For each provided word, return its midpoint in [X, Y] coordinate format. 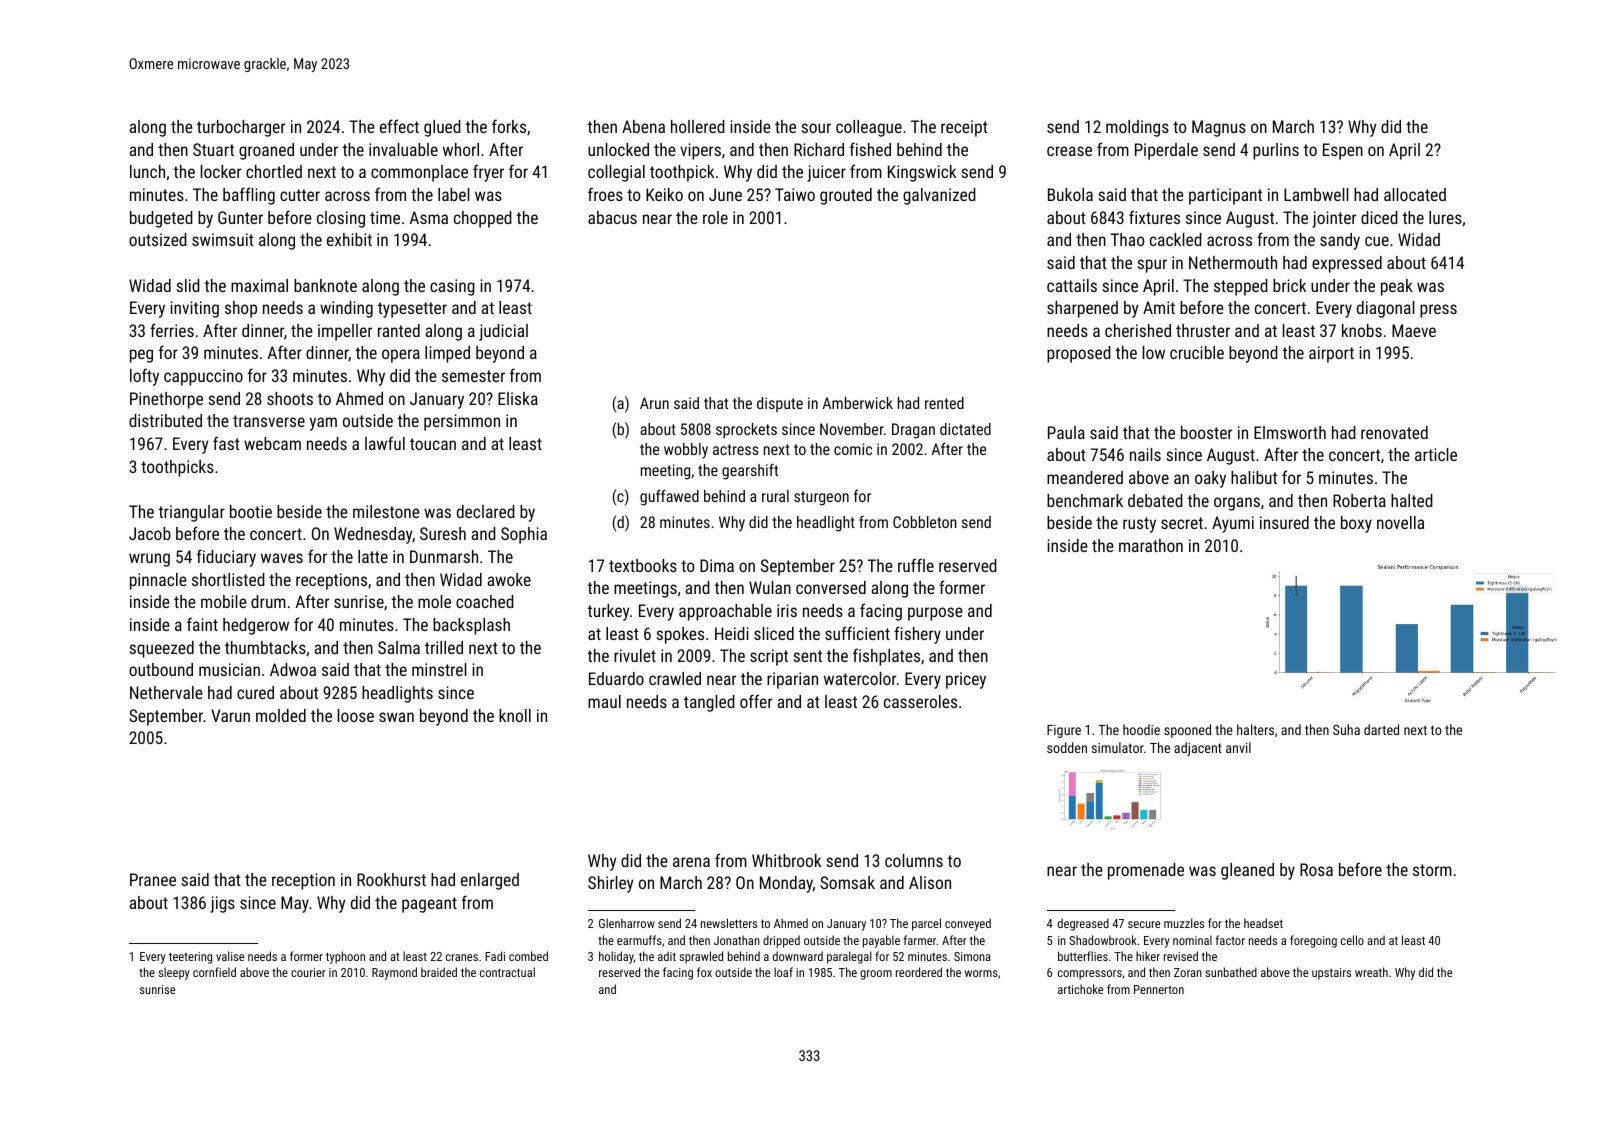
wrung [149, 560]
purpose [935, 614]
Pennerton [1159, 989]
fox [704, 972]
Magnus [1219, 128]
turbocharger [241, 128]
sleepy [174, 973]
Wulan [770, 587]
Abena [643, 126]
